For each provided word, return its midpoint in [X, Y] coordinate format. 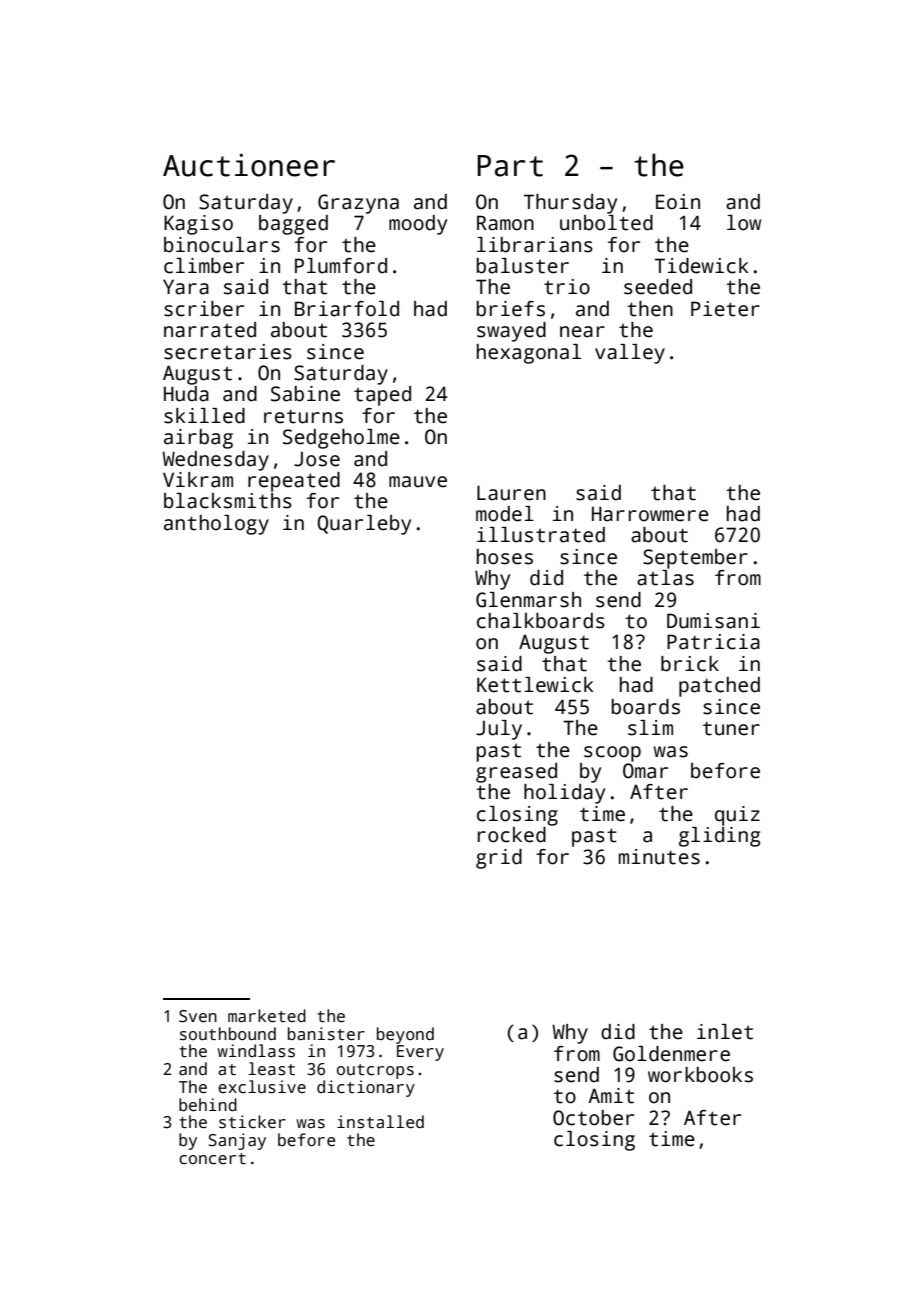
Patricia [713, 642]
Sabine [305, 394]
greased [516, 773]
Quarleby [364, 525]
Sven [198, 1016]
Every [420, 1053]
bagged [293, 225]
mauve [418, 482]
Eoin [678, 202]
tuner [731, 728]
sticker [252, 1122]
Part [510, 166]
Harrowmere [650, 514]
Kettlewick [535, 685]
